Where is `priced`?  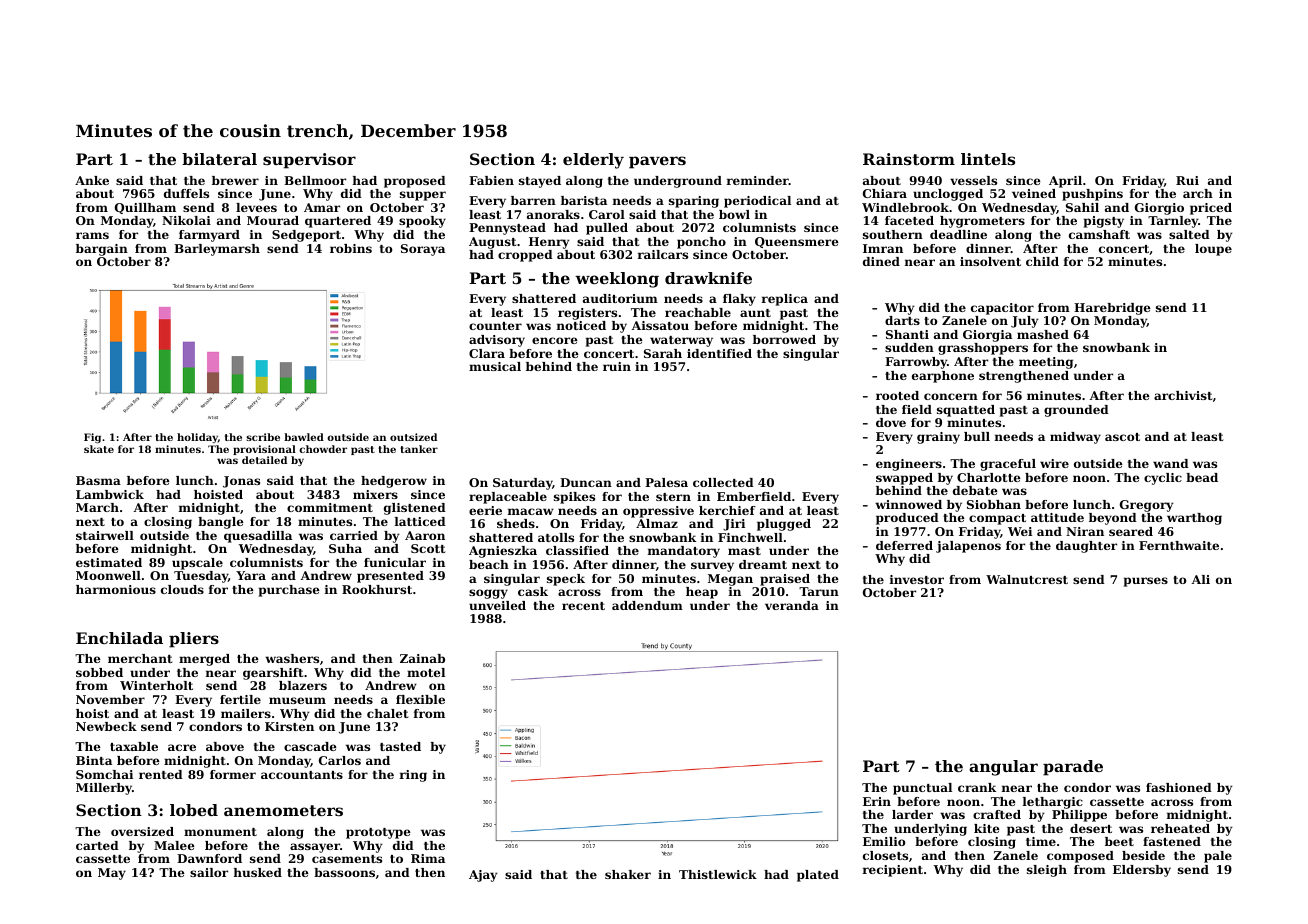
priced is located at coordinates (1211, 209).
